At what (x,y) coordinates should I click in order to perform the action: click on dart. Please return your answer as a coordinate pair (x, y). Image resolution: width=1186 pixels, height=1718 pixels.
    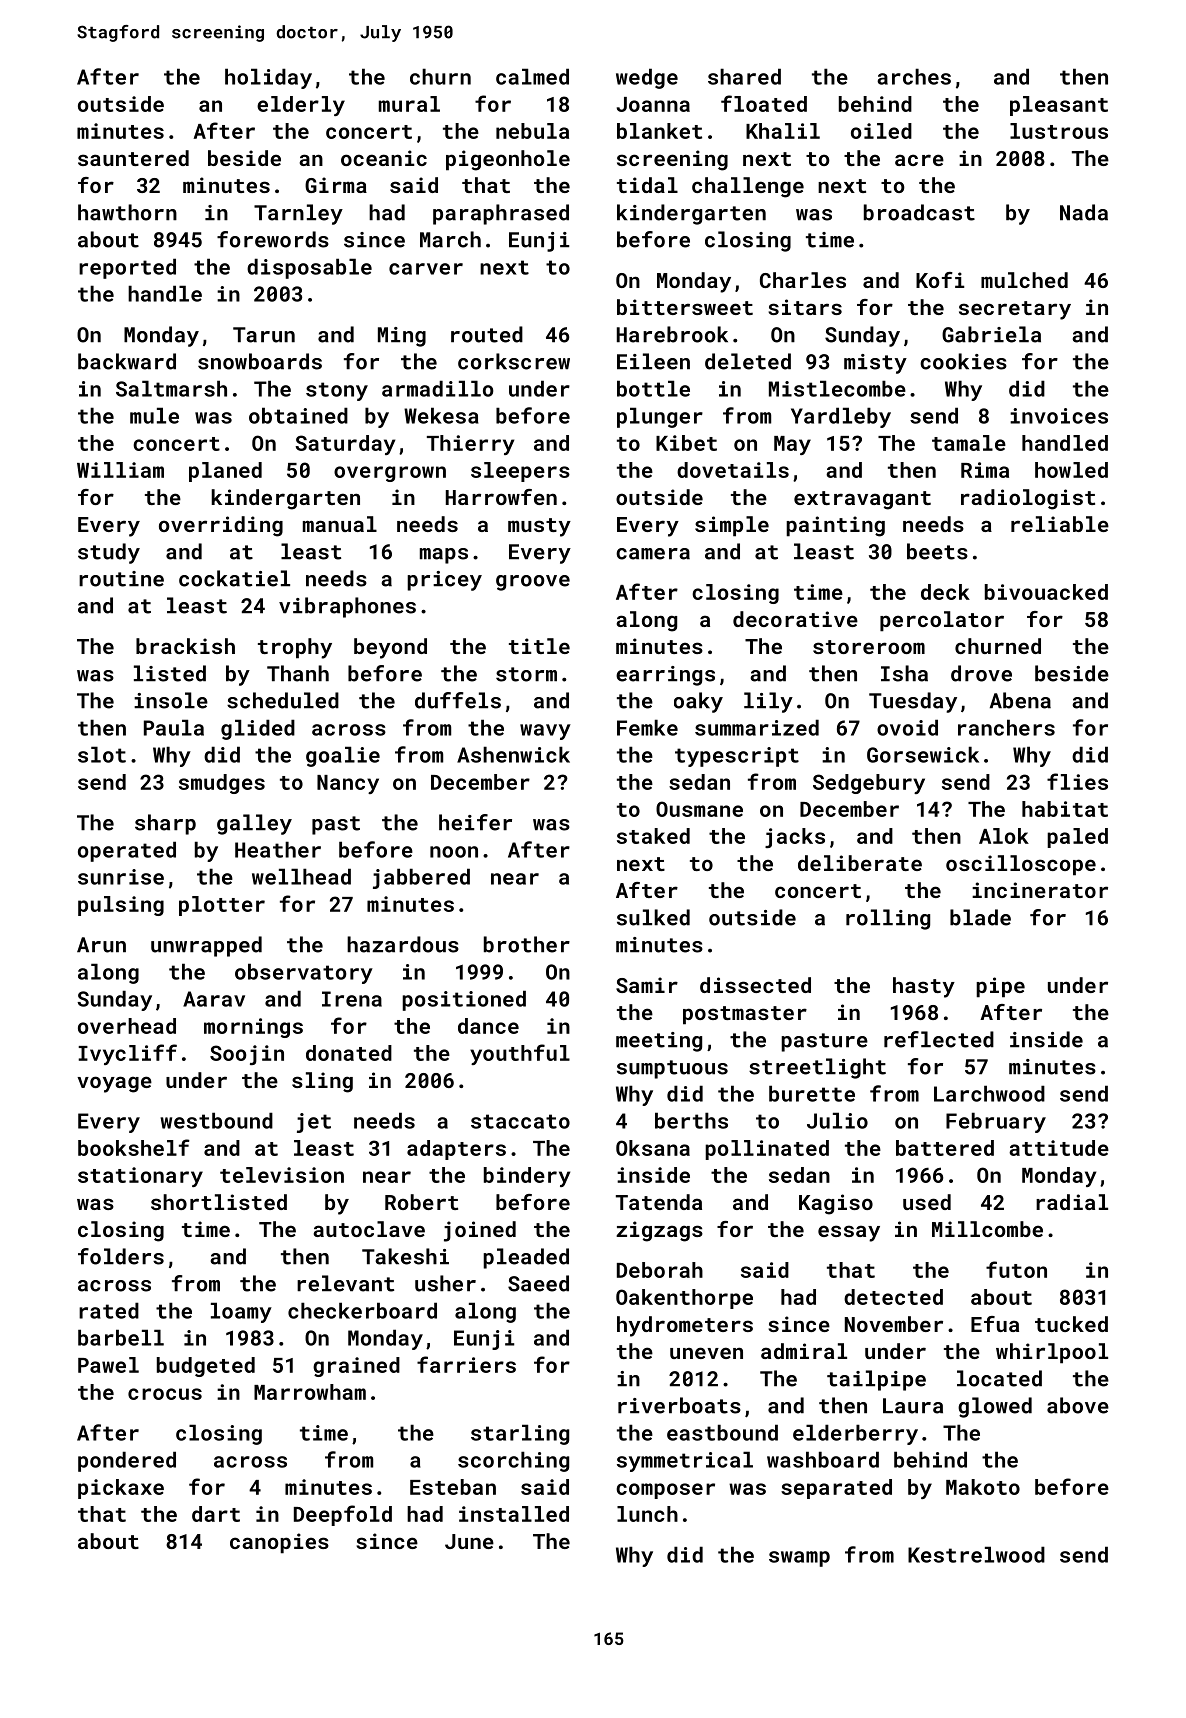
    Looking at the image, I should click on (216, 1514).
